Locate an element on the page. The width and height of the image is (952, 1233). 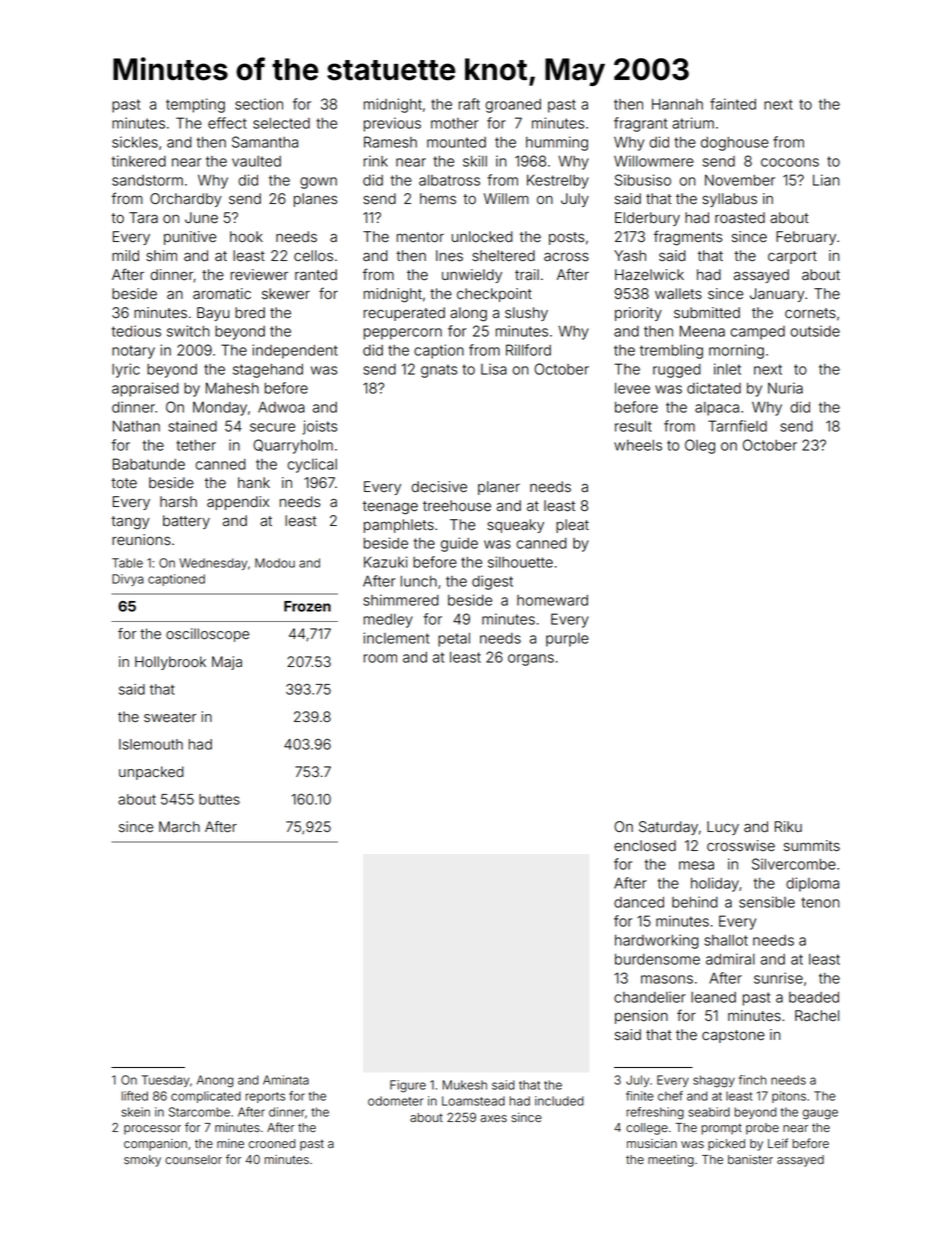
February is located at coordinates (806, 238).
